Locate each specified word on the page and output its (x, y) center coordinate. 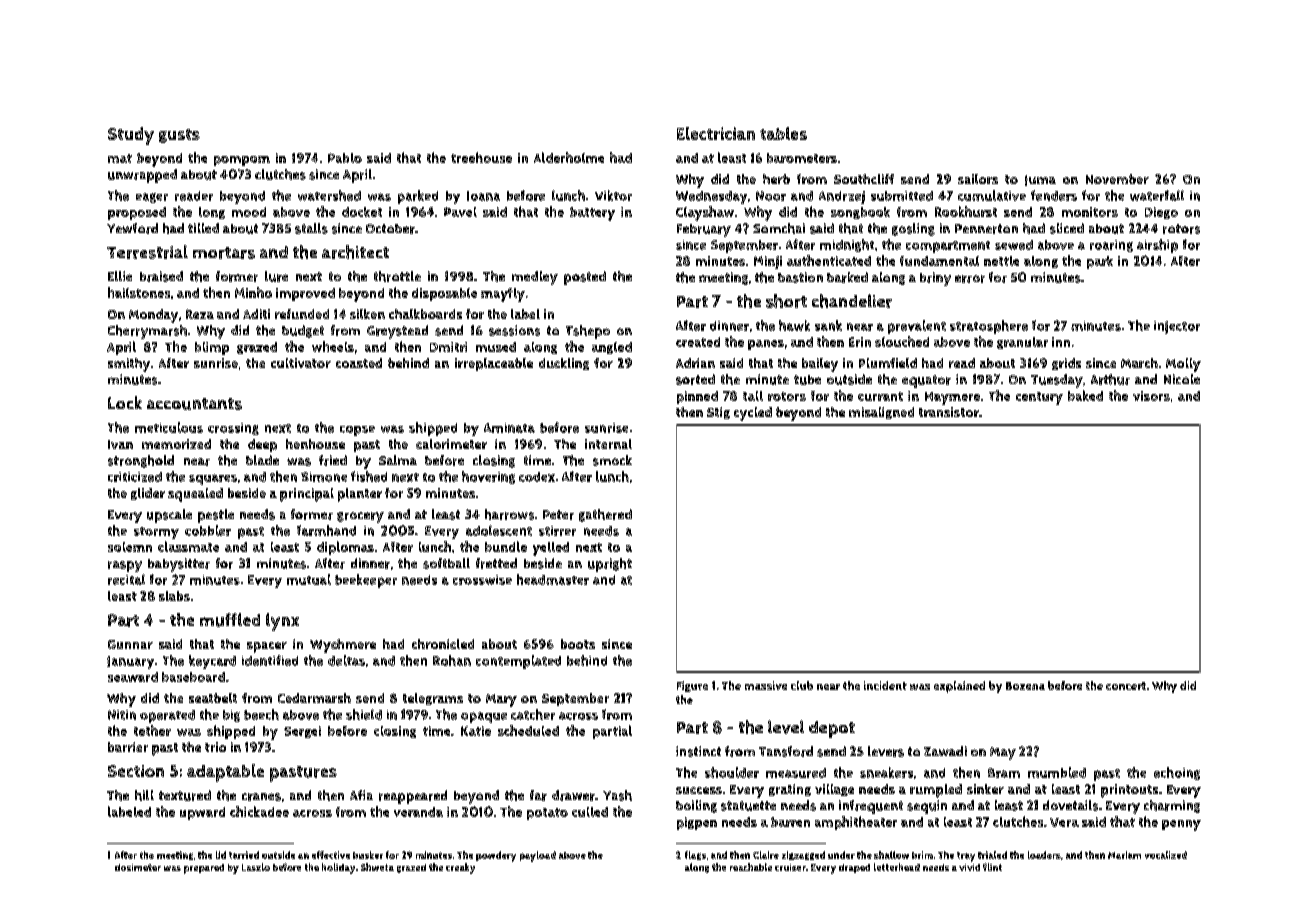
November (1117, 179)
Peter (558, 515)
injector (1177, 327)
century (1039, 398)
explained (959, 687)
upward (202, 813)
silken (367, 314)
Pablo (345, 158)
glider (148, 494)
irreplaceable (494, 364)
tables (783, 133)
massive (766, 685)
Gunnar (130, 644)
